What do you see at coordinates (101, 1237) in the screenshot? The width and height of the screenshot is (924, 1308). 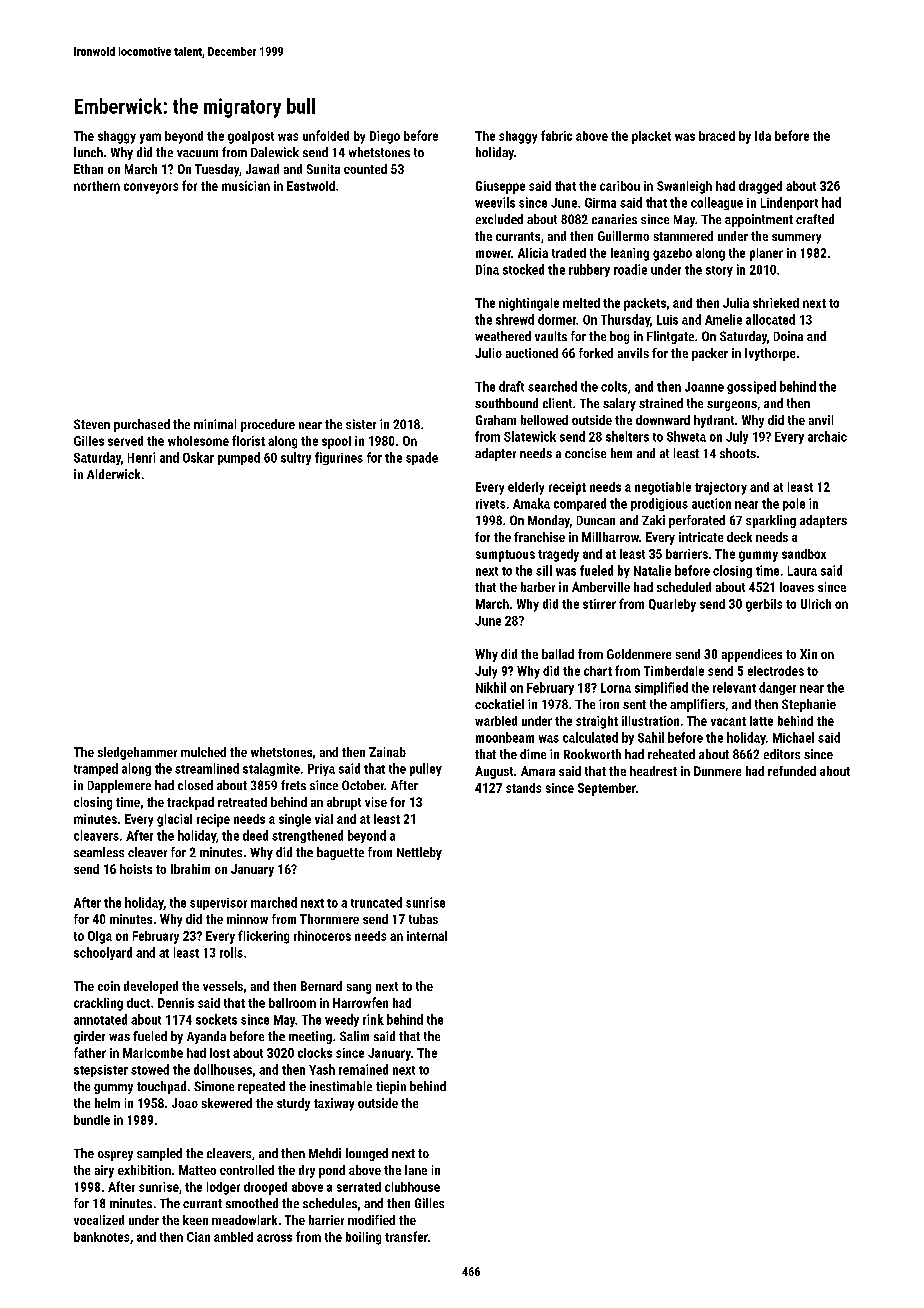 I see `banknotes` at bounding box center [101, 1237].
